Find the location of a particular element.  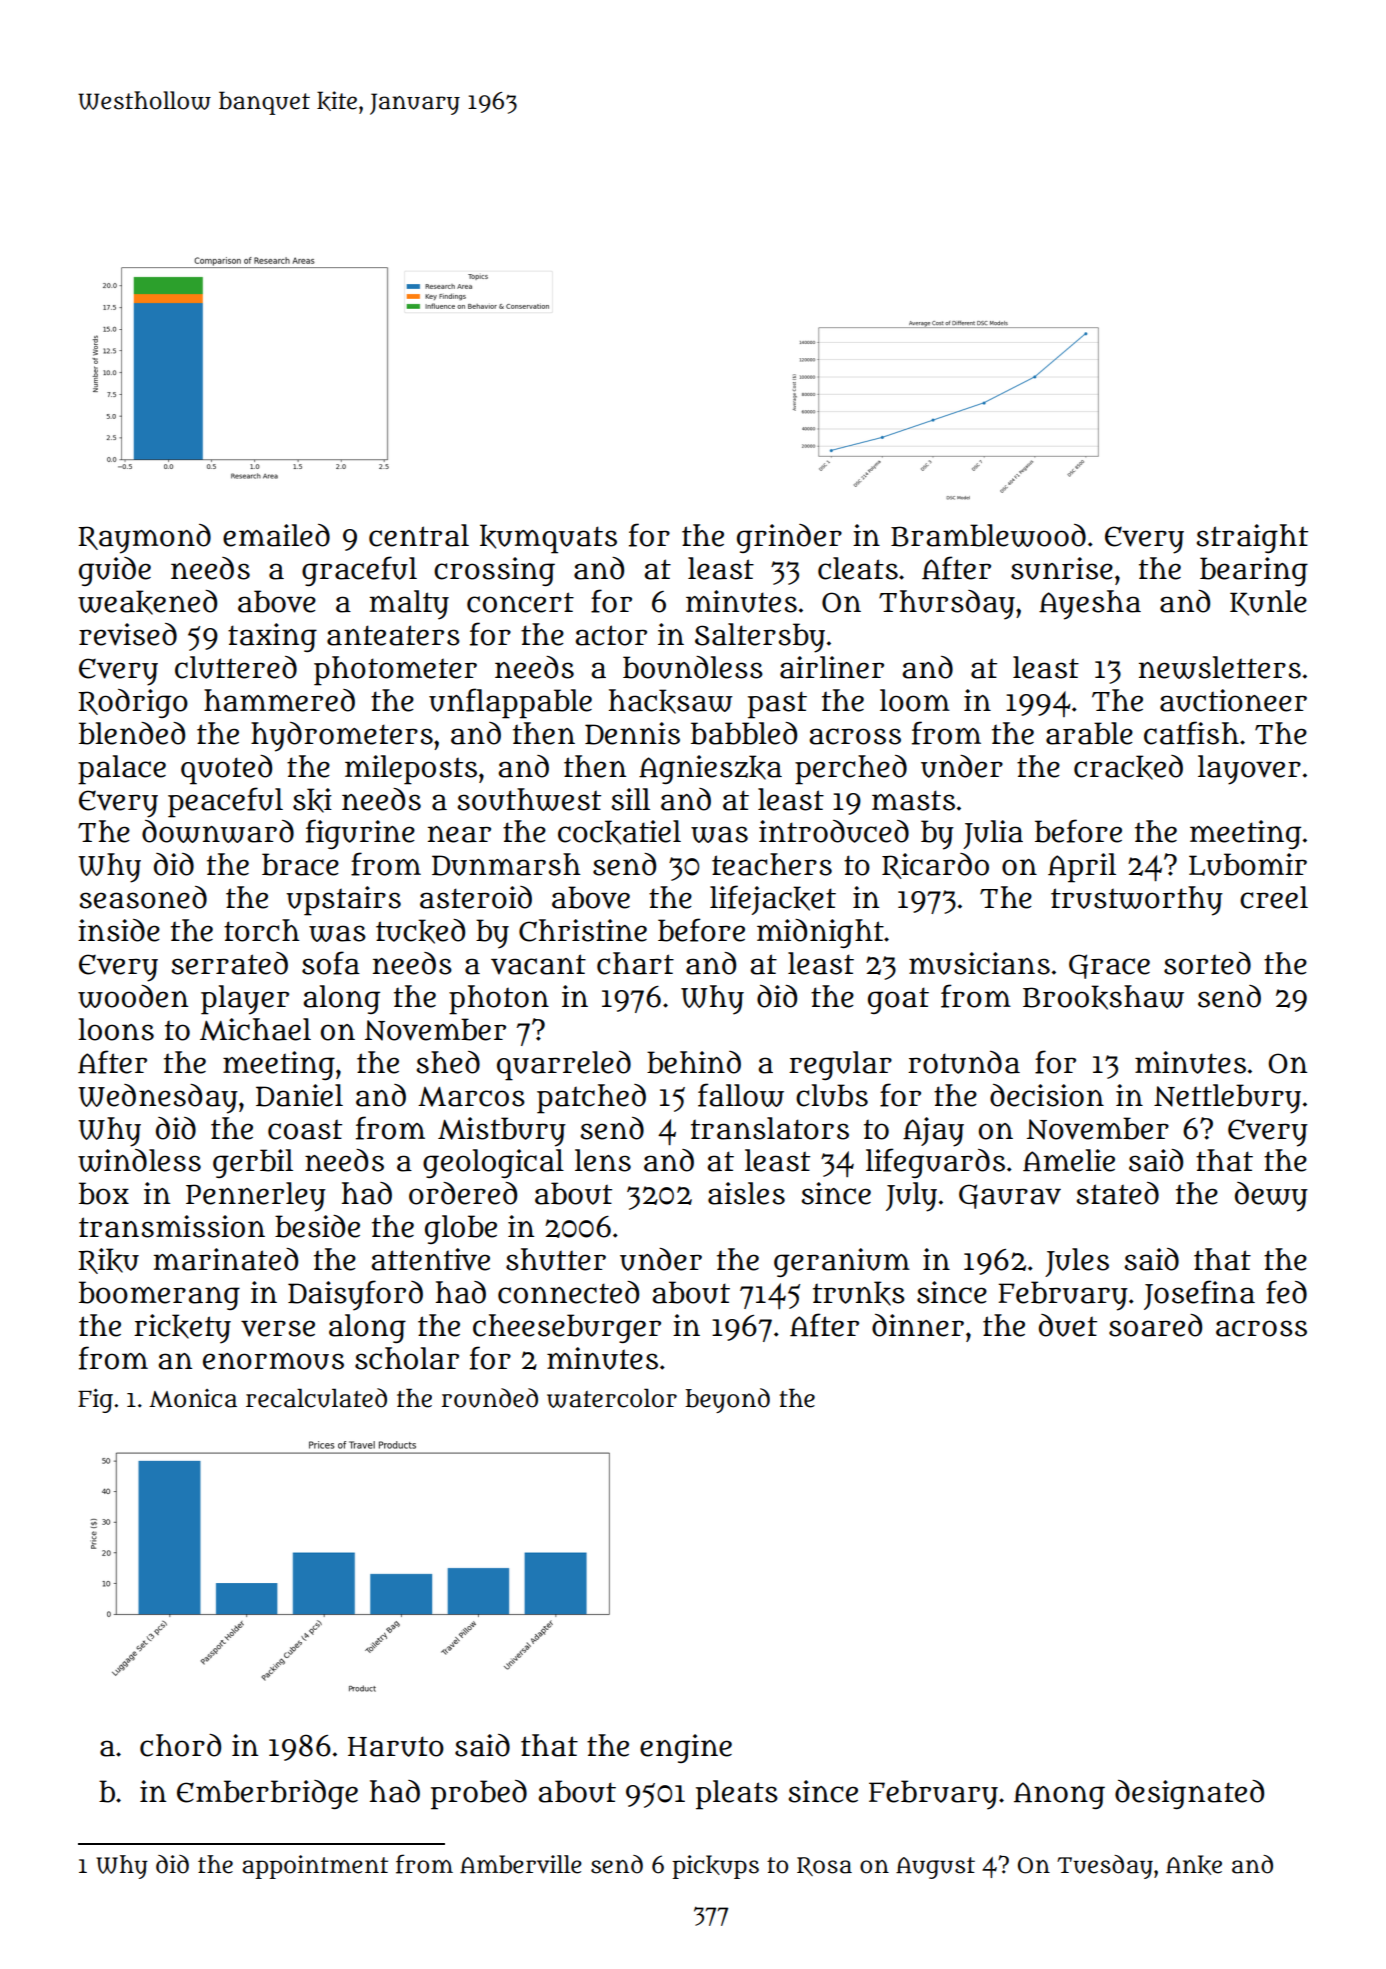

soared is located at coordinates (1155, 1325).
